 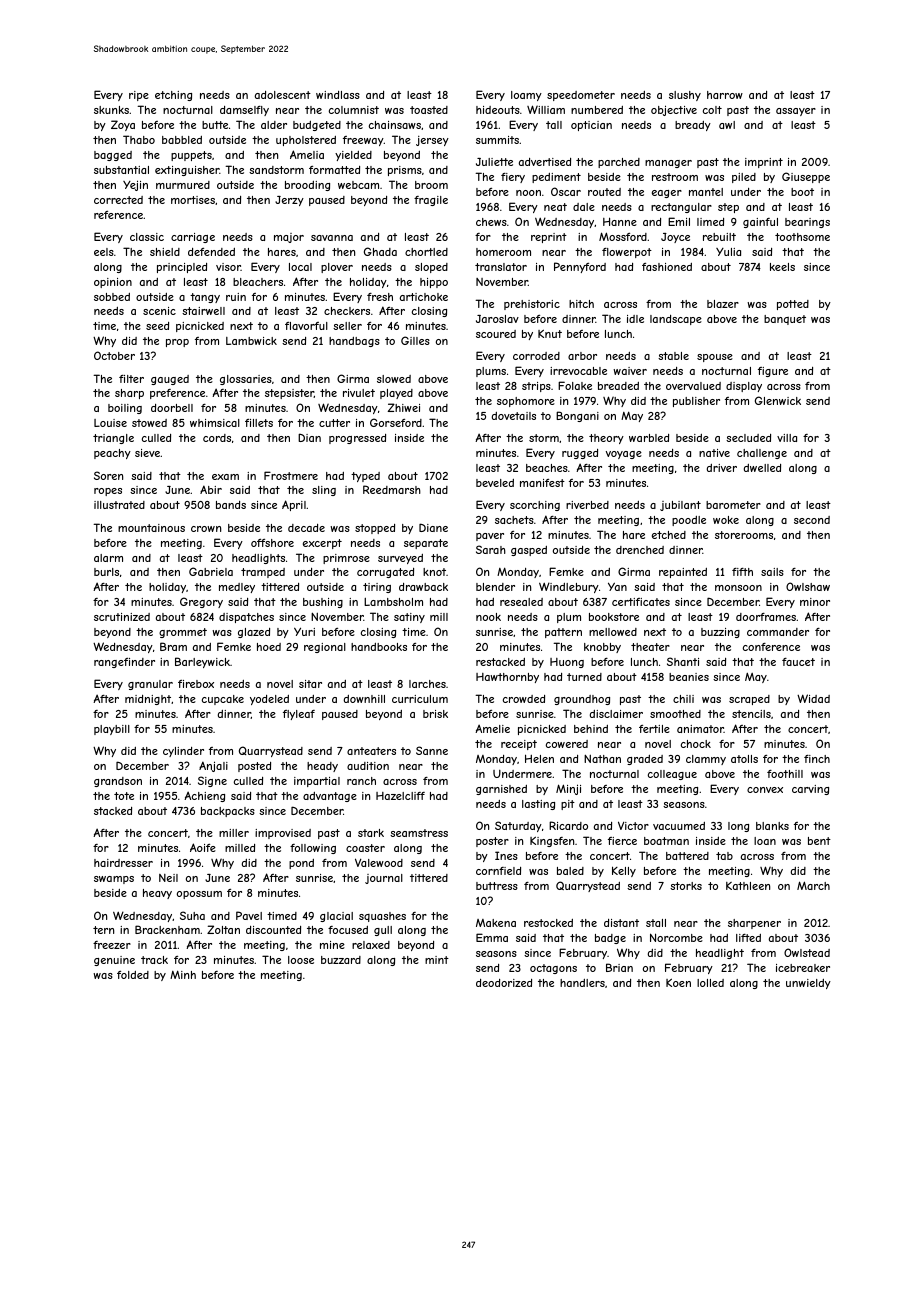 I want to click on Kathleen, so click(x=748, y=886).
